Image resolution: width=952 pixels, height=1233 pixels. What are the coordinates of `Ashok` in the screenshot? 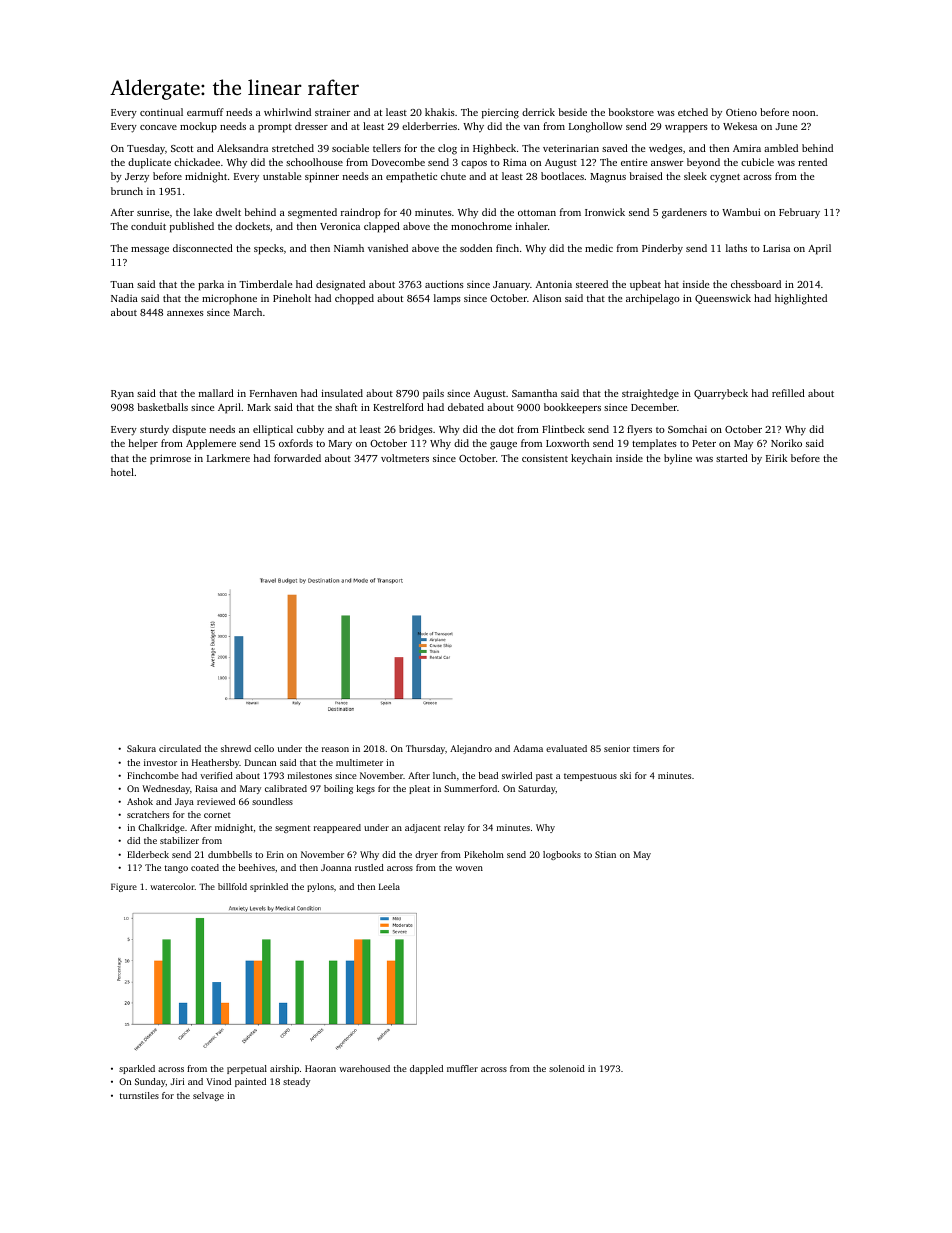 It's located at (140, 801).
